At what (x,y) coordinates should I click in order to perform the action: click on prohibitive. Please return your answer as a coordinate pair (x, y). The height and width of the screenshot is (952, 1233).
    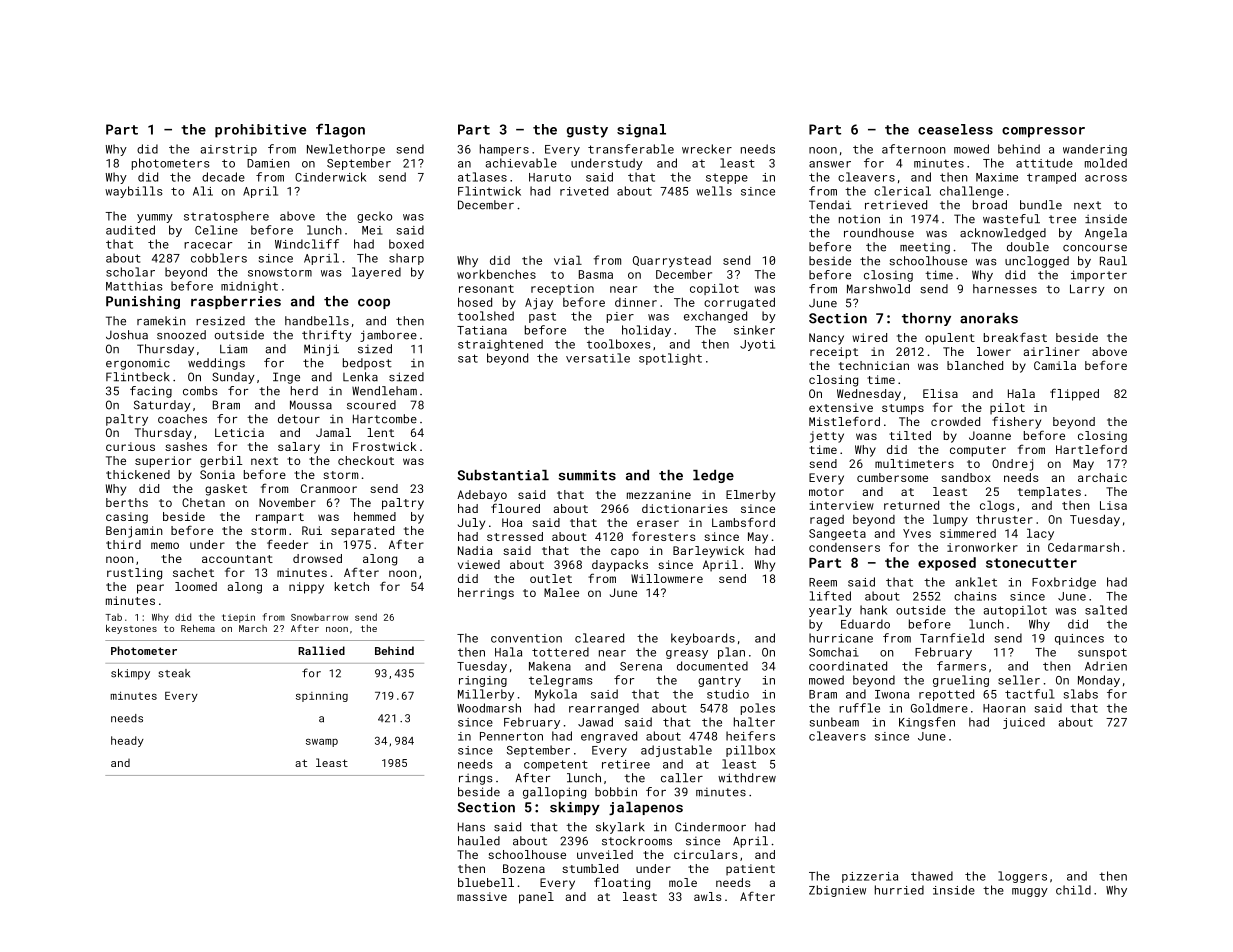
    Looking at the image, I should click on (260, 131).
